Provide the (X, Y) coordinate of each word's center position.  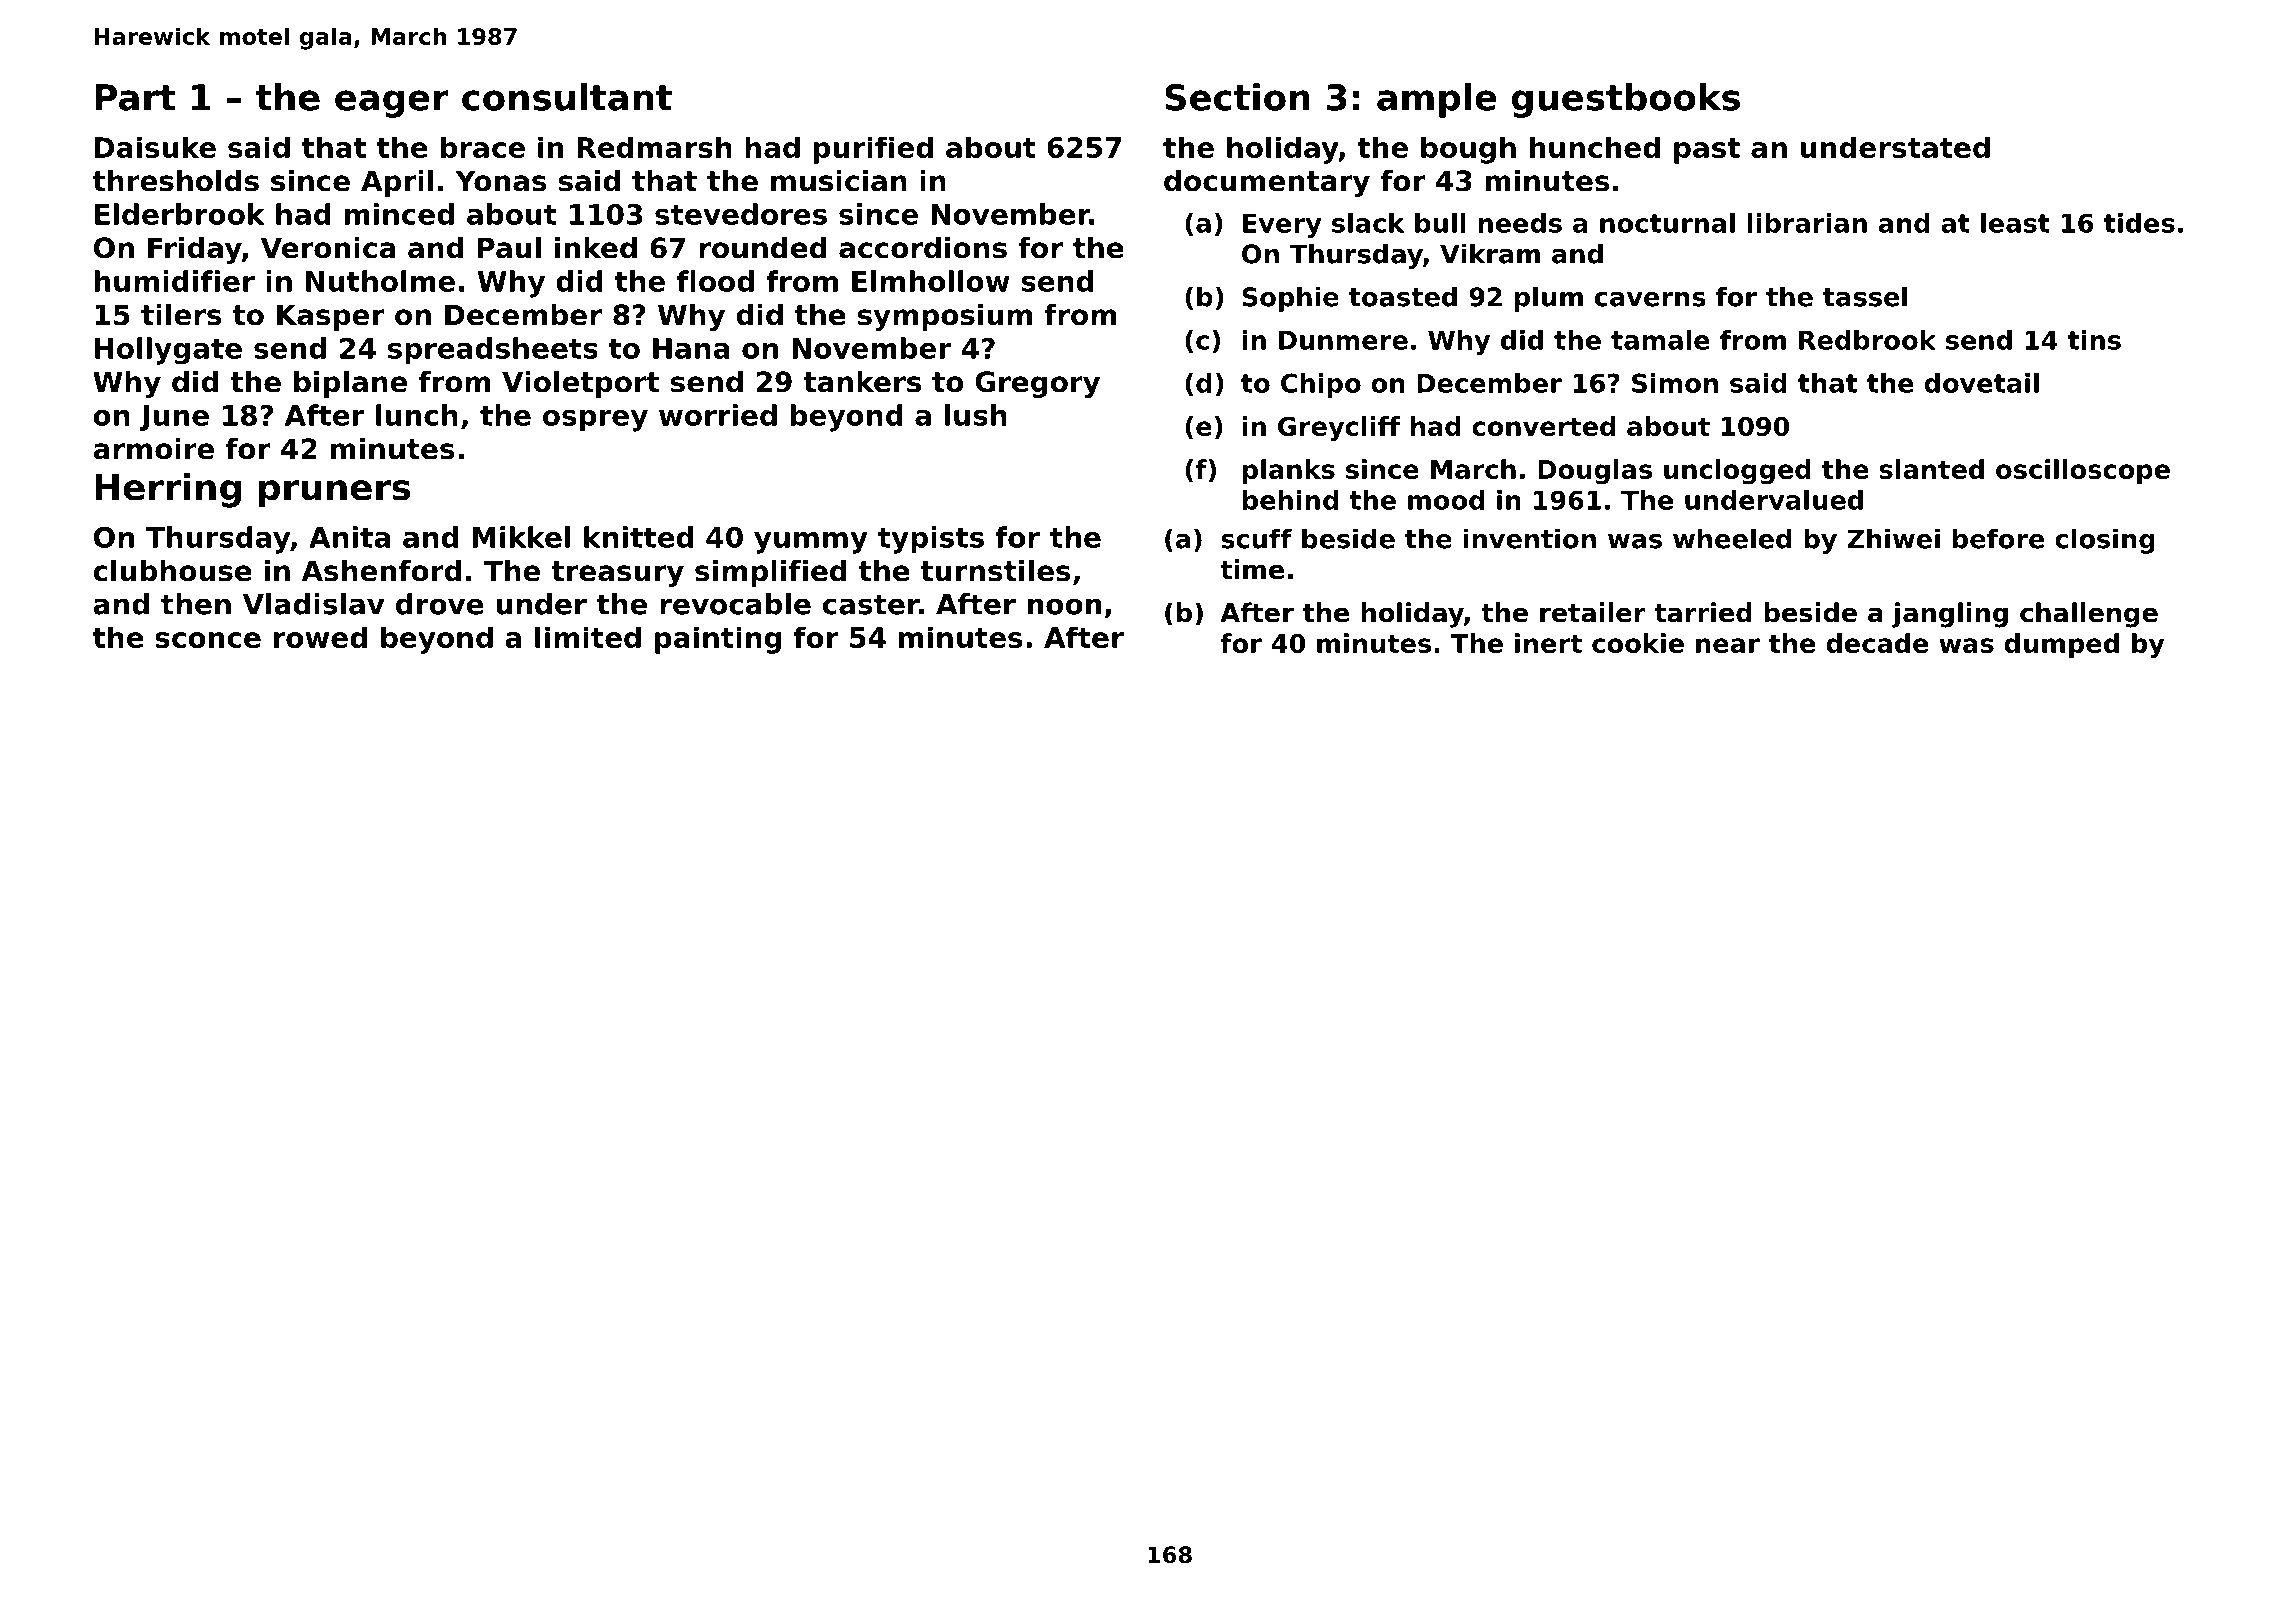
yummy (811, 543)
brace (483, 147)
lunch (417, 415)
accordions (923, 248)
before (1998, 538)
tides (2139, 223)
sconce (208, 640)
